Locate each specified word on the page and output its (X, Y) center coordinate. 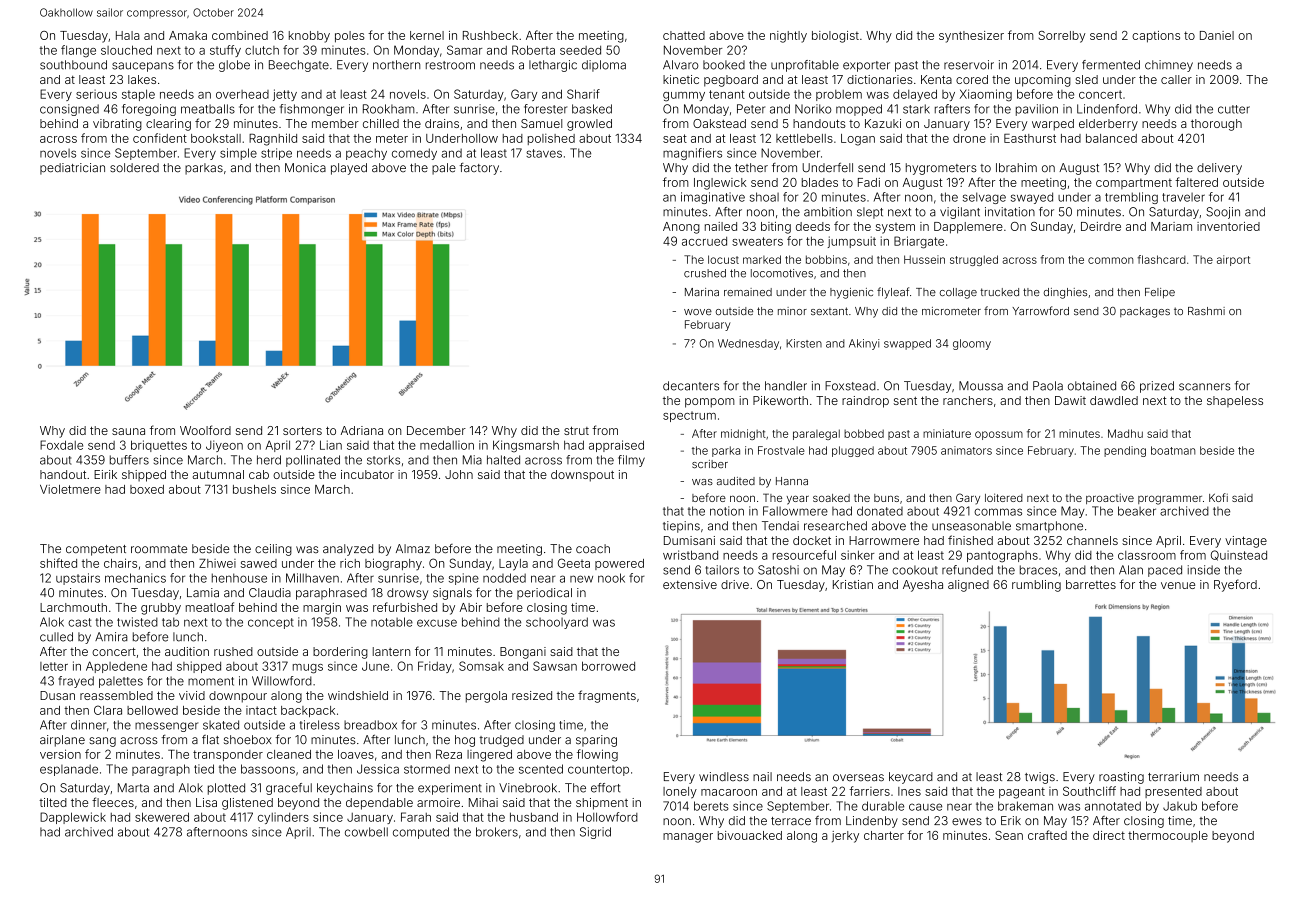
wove (698, 312)
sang (102, 742)
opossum (999, 435)
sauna (128, 431)
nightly (788, 37)
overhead (242, 94)
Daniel (1217, 35)
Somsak (481, 666)
